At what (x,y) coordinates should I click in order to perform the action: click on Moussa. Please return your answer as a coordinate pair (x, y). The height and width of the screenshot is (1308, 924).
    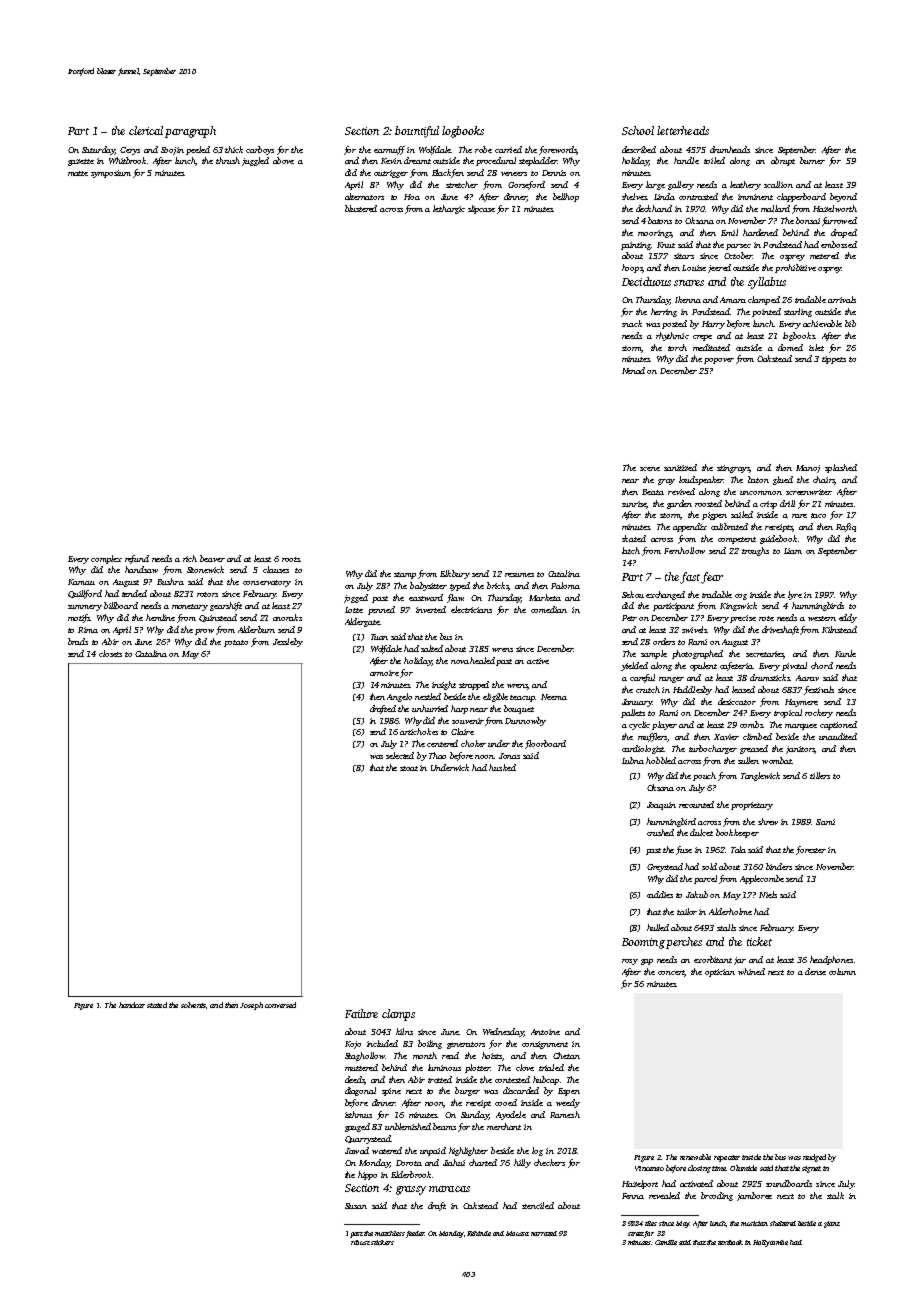
    Looking at the image, I should click on (517, 1233).
